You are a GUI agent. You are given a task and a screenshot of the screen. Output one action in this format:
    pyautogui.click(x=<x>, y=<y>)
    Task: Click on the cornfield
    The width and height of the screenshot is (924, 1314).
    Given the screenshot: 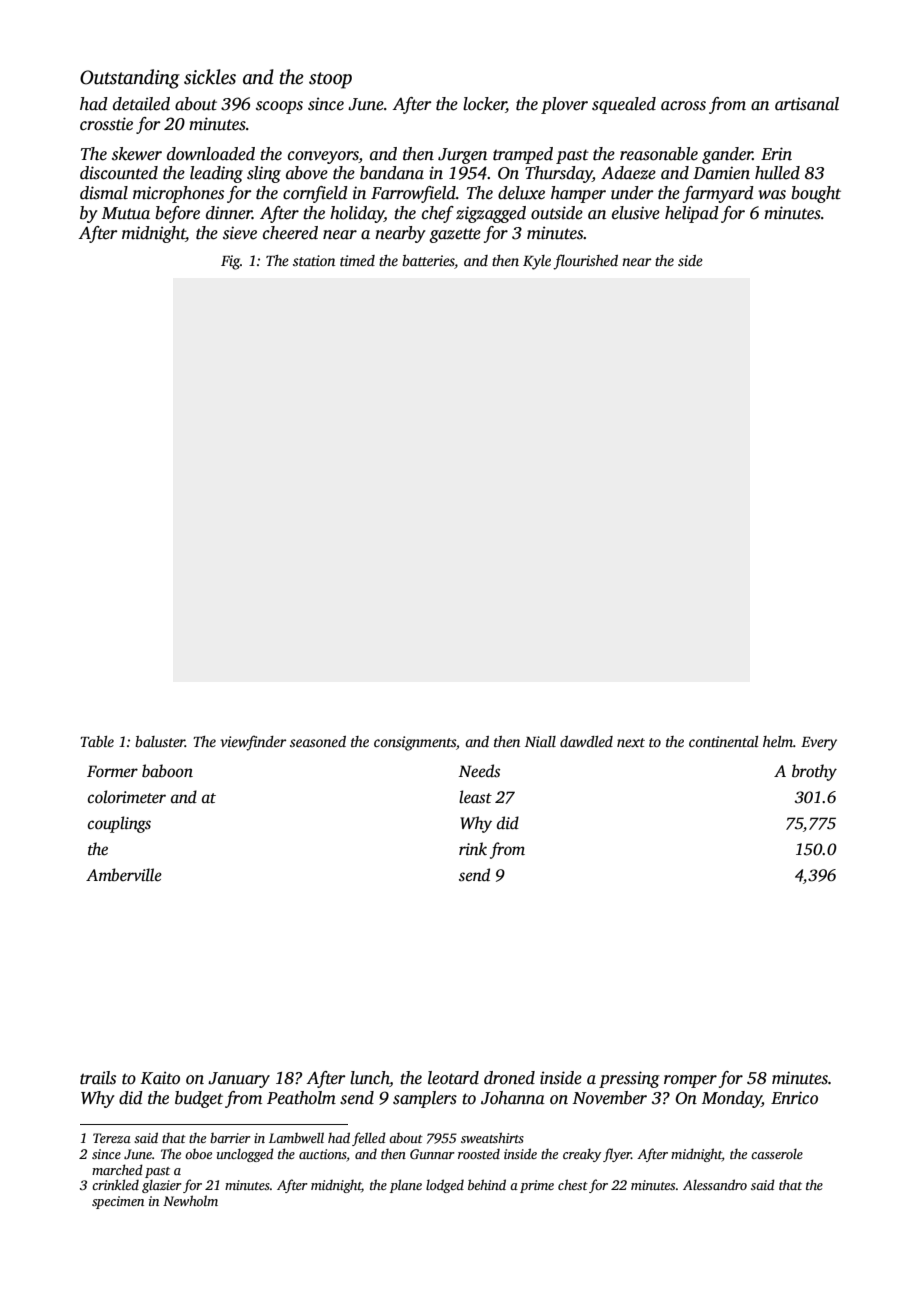 What is the action you would take?
    pyautogui.click(x=315, y=194)
